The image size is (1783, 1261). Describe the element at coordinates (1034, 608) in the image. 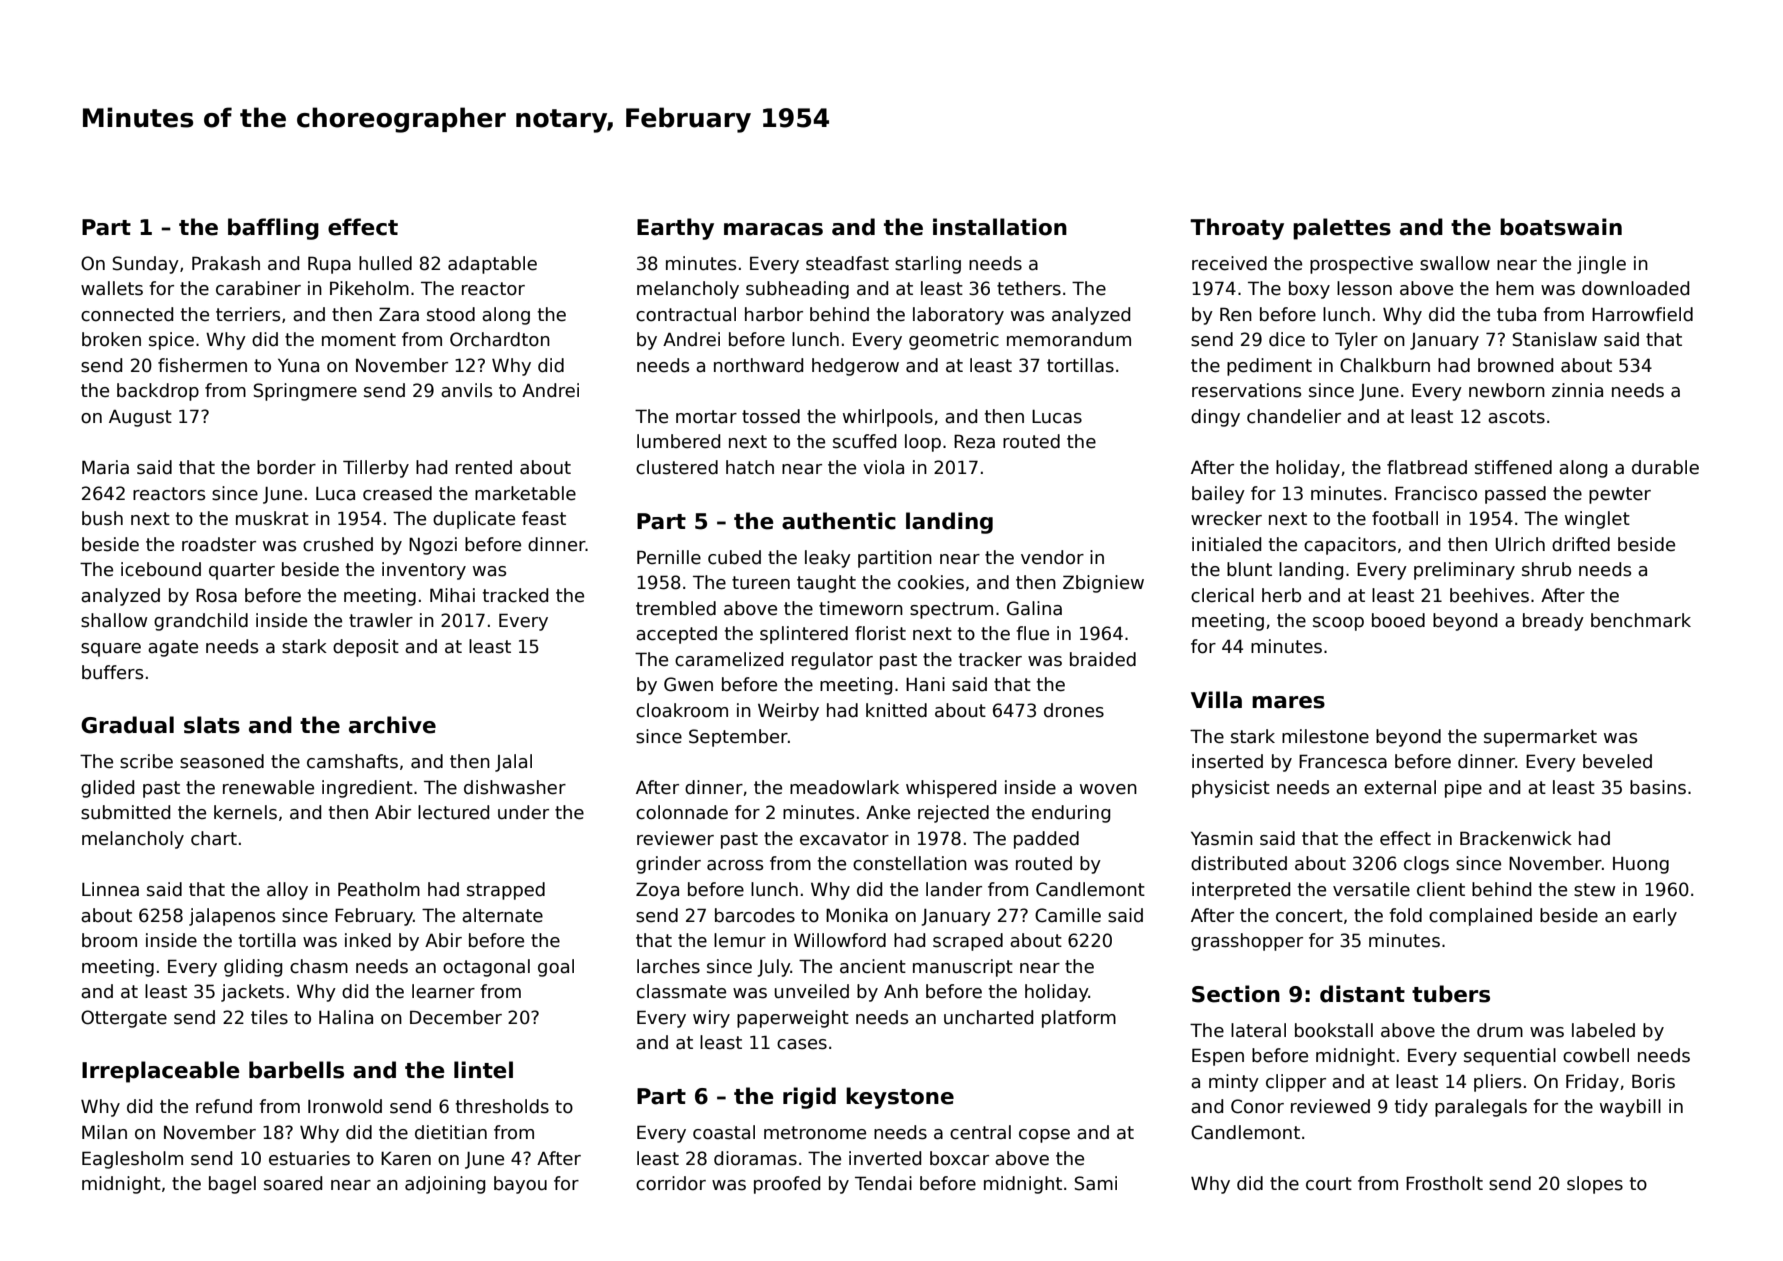

I see `Galina` at that location.
